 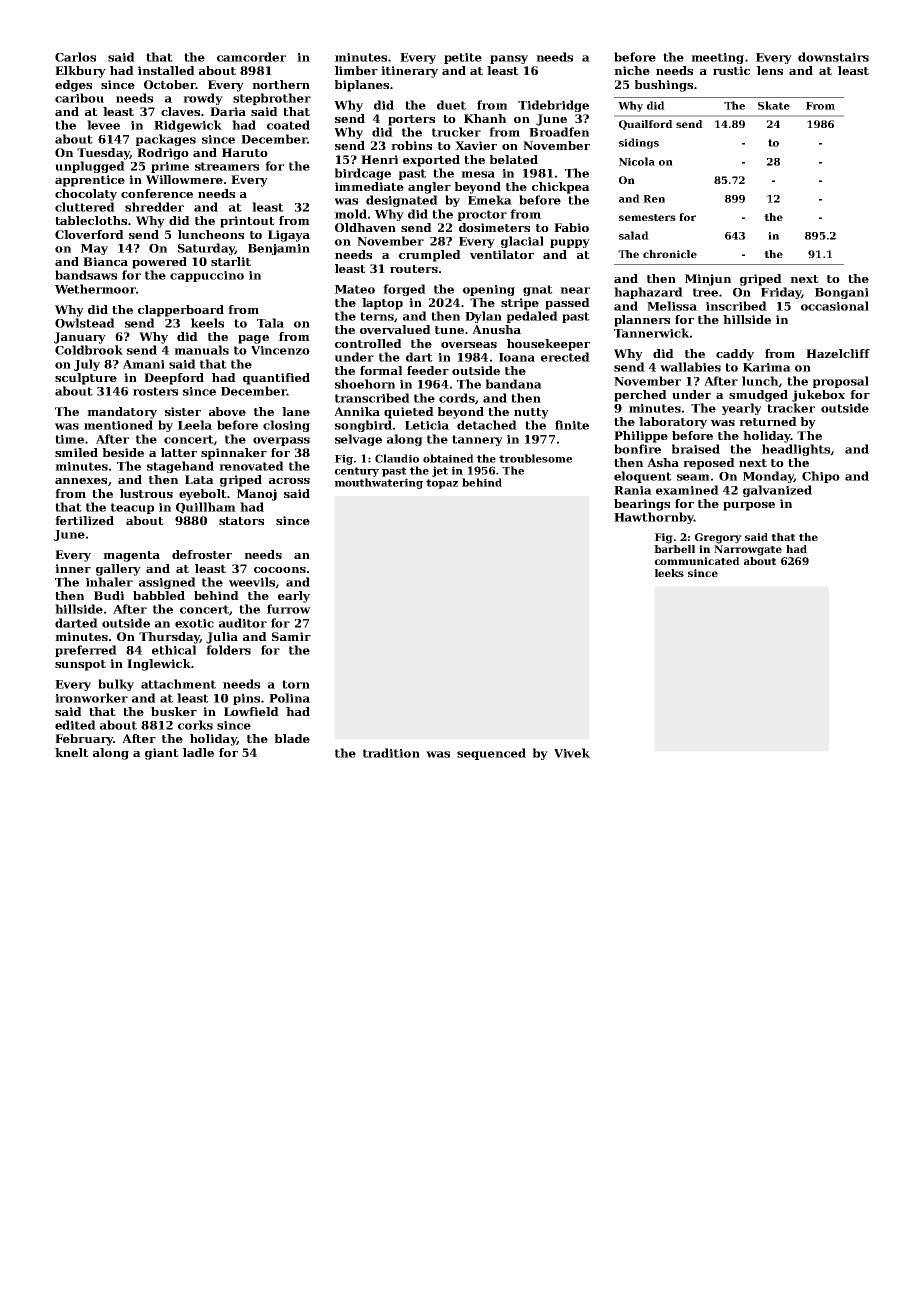 I want to click on Melissa, so click(x=672, y=306).
